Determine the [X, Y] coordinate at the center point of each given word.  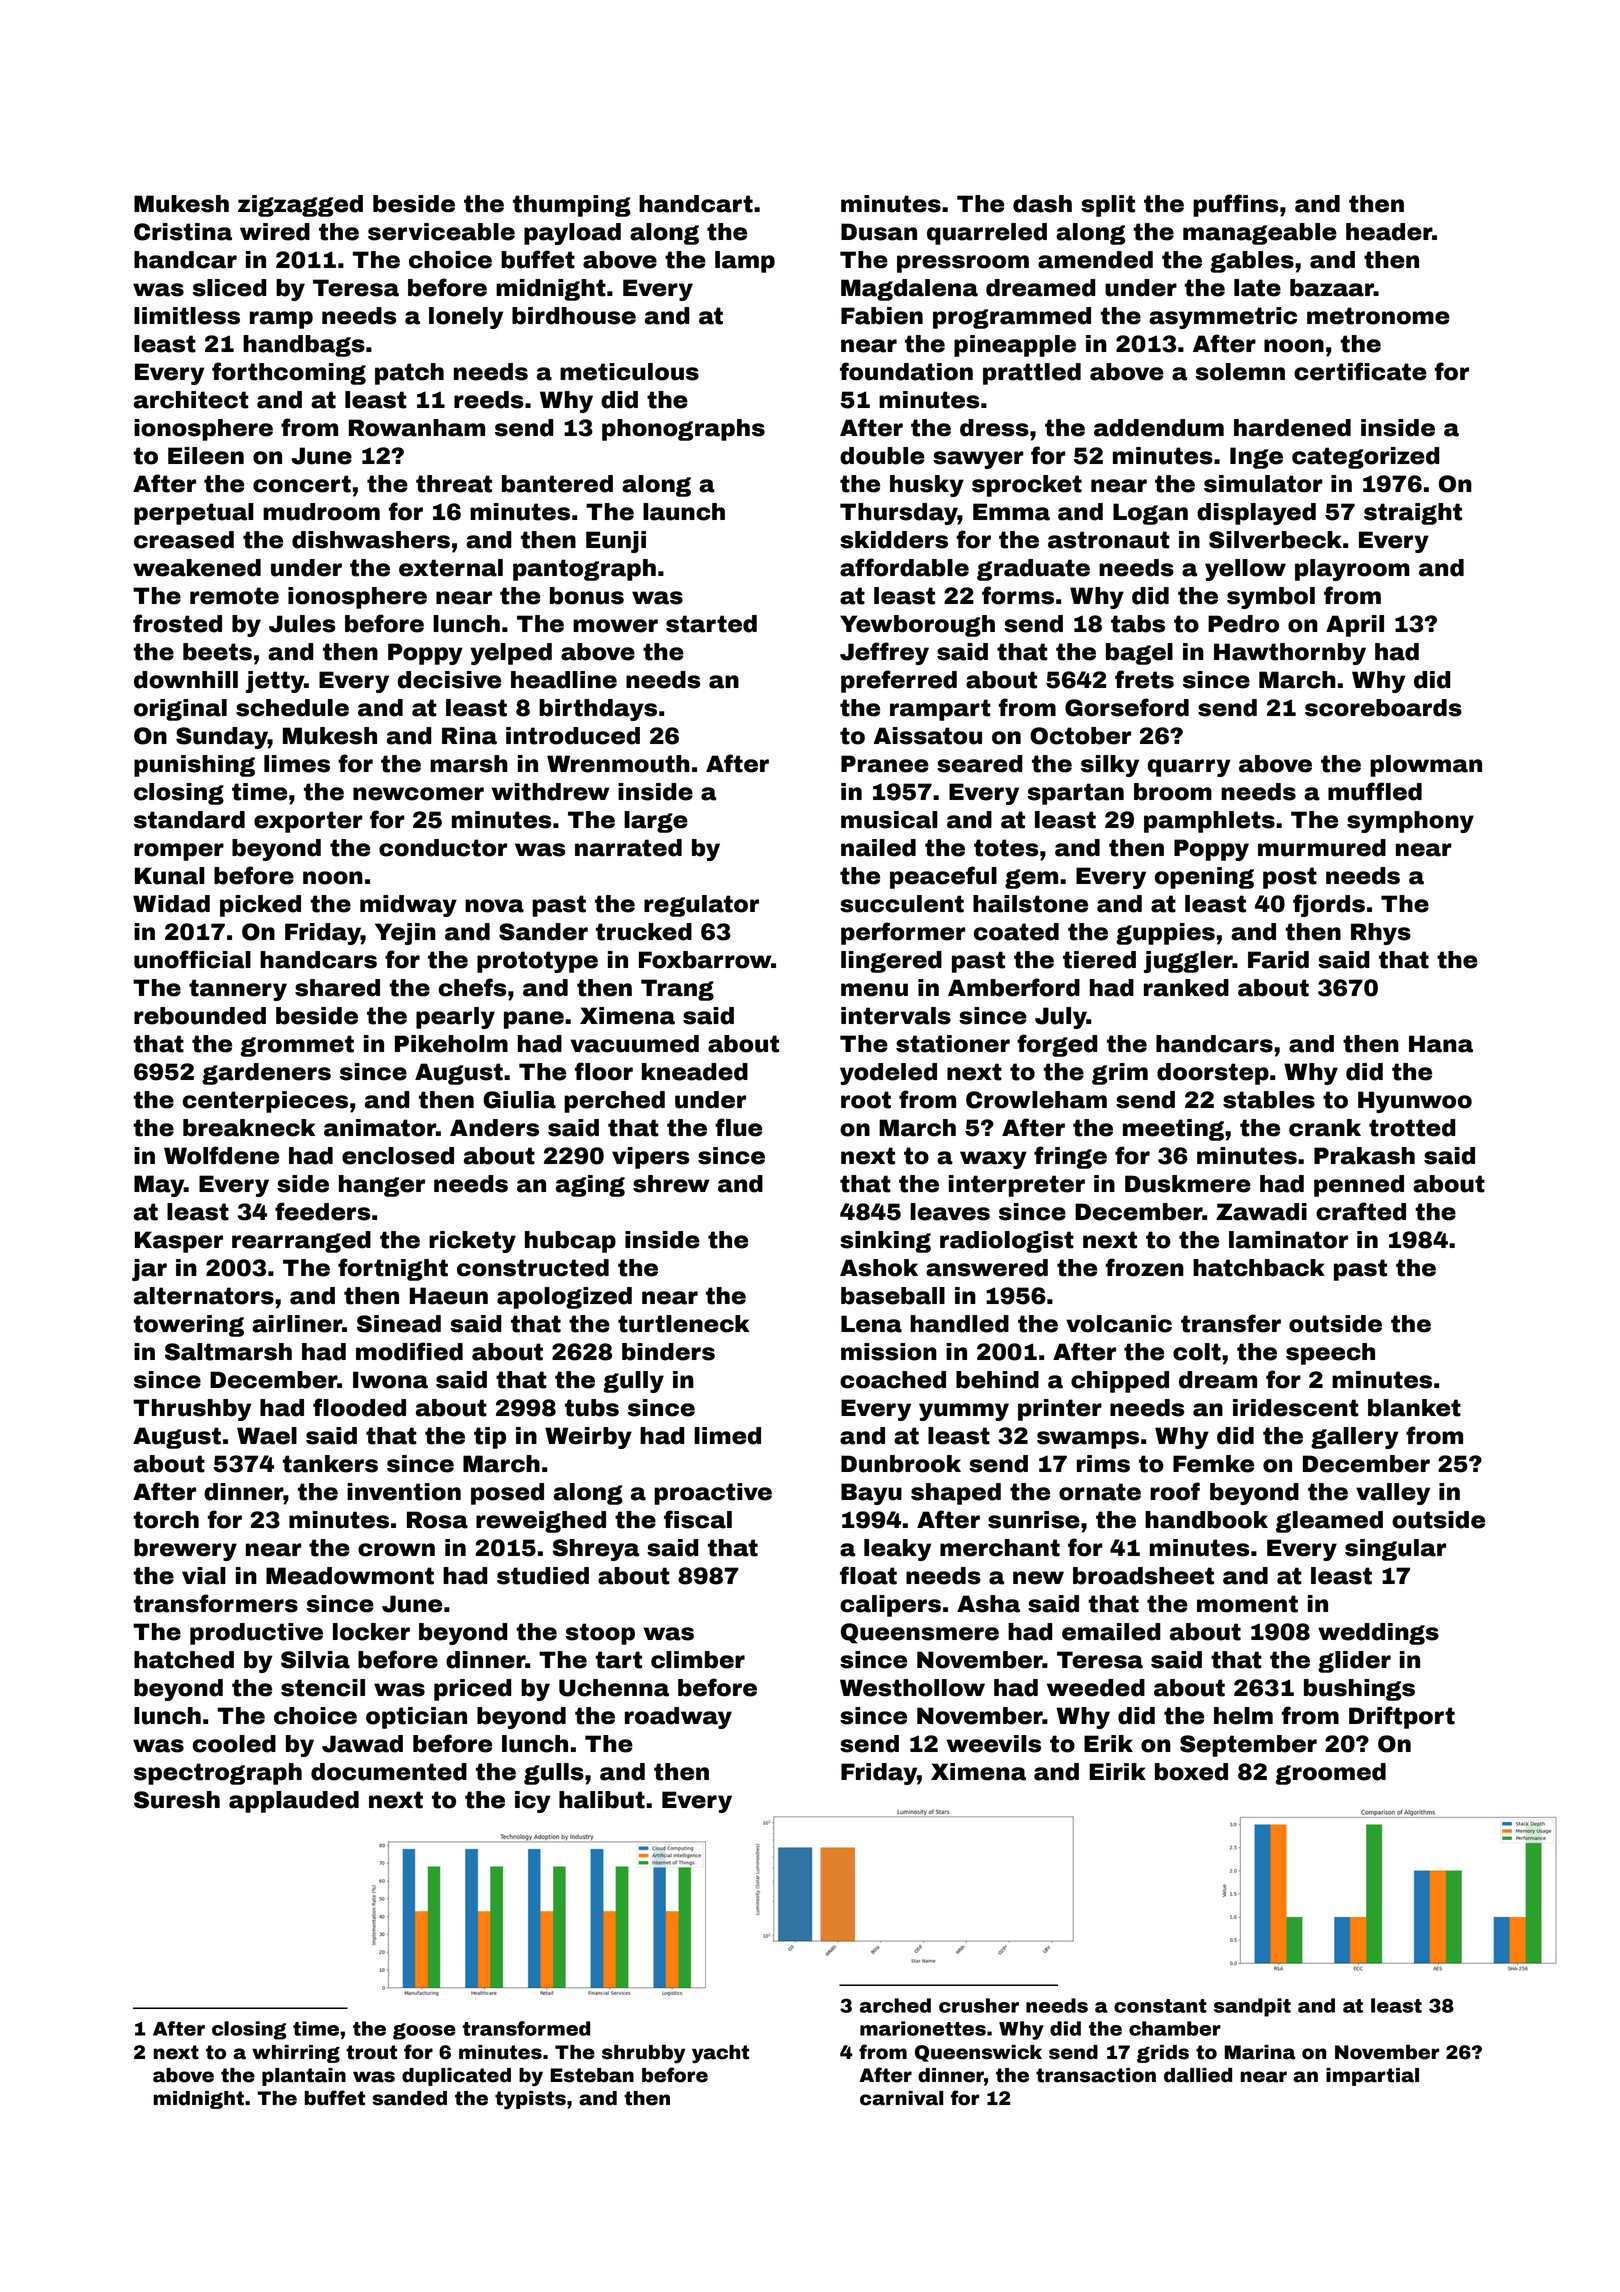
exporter [308, 822]
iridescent [1296, 1408]
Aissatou [927, 736]
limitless [187, 316]
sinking [885, 1242]
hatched [184, 1660]
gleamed [1329, 1522]
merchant [1000, 1548]
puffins [1235, 205]
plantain [304, 2077]
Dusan [879, 232]
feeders [322, 1211]
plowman [1426, 766]
